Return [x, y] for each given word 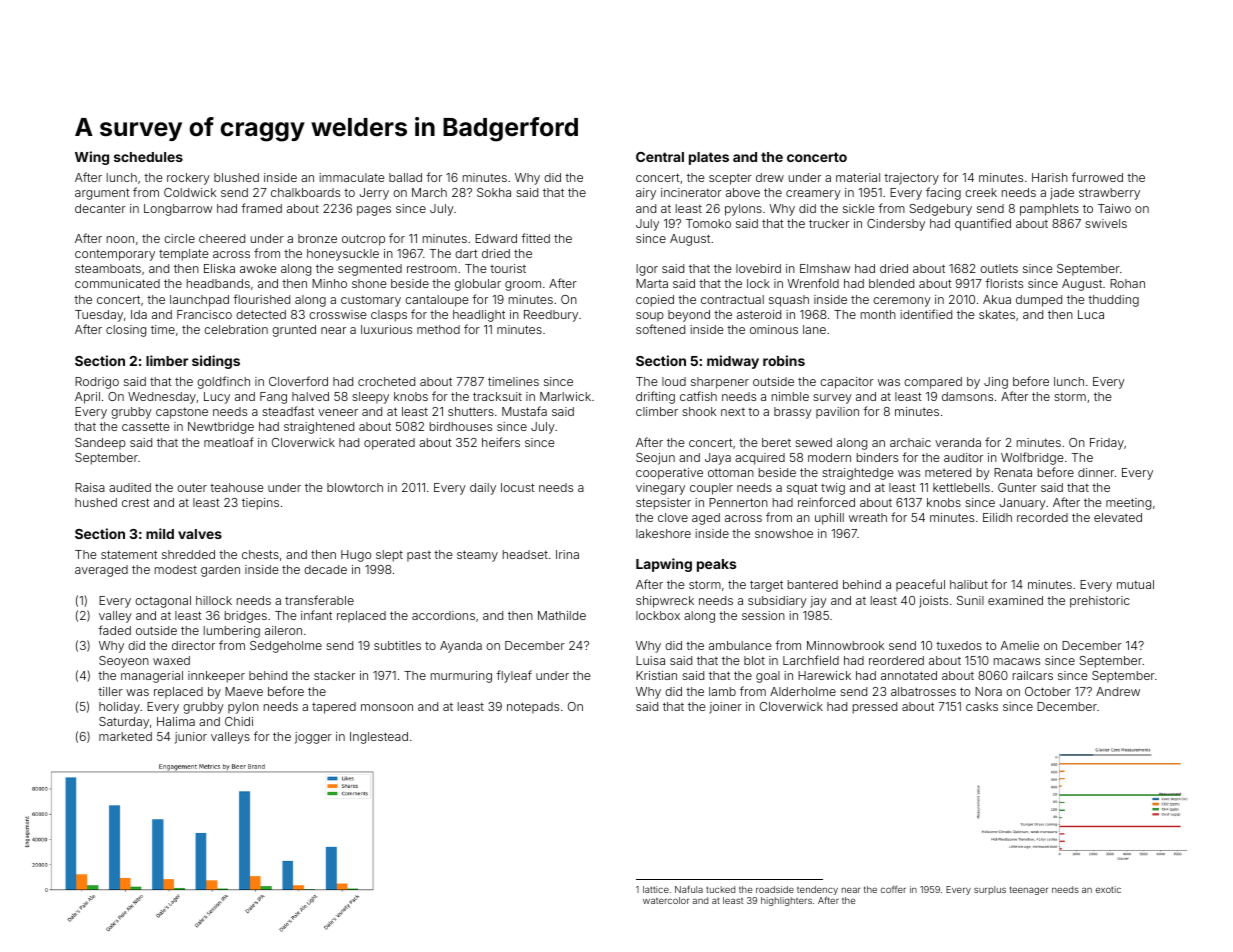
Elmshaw [825, 268]
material [858, 177]
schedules [148, 157]
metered [948, 472]
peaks [716, 565]
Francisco [204, 314]
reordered [896, 660]
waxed [171, 660]
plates [709, 158]
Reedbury [551, 316]
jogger [313, 738]
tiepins [260, 504]
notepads [533, 708]
